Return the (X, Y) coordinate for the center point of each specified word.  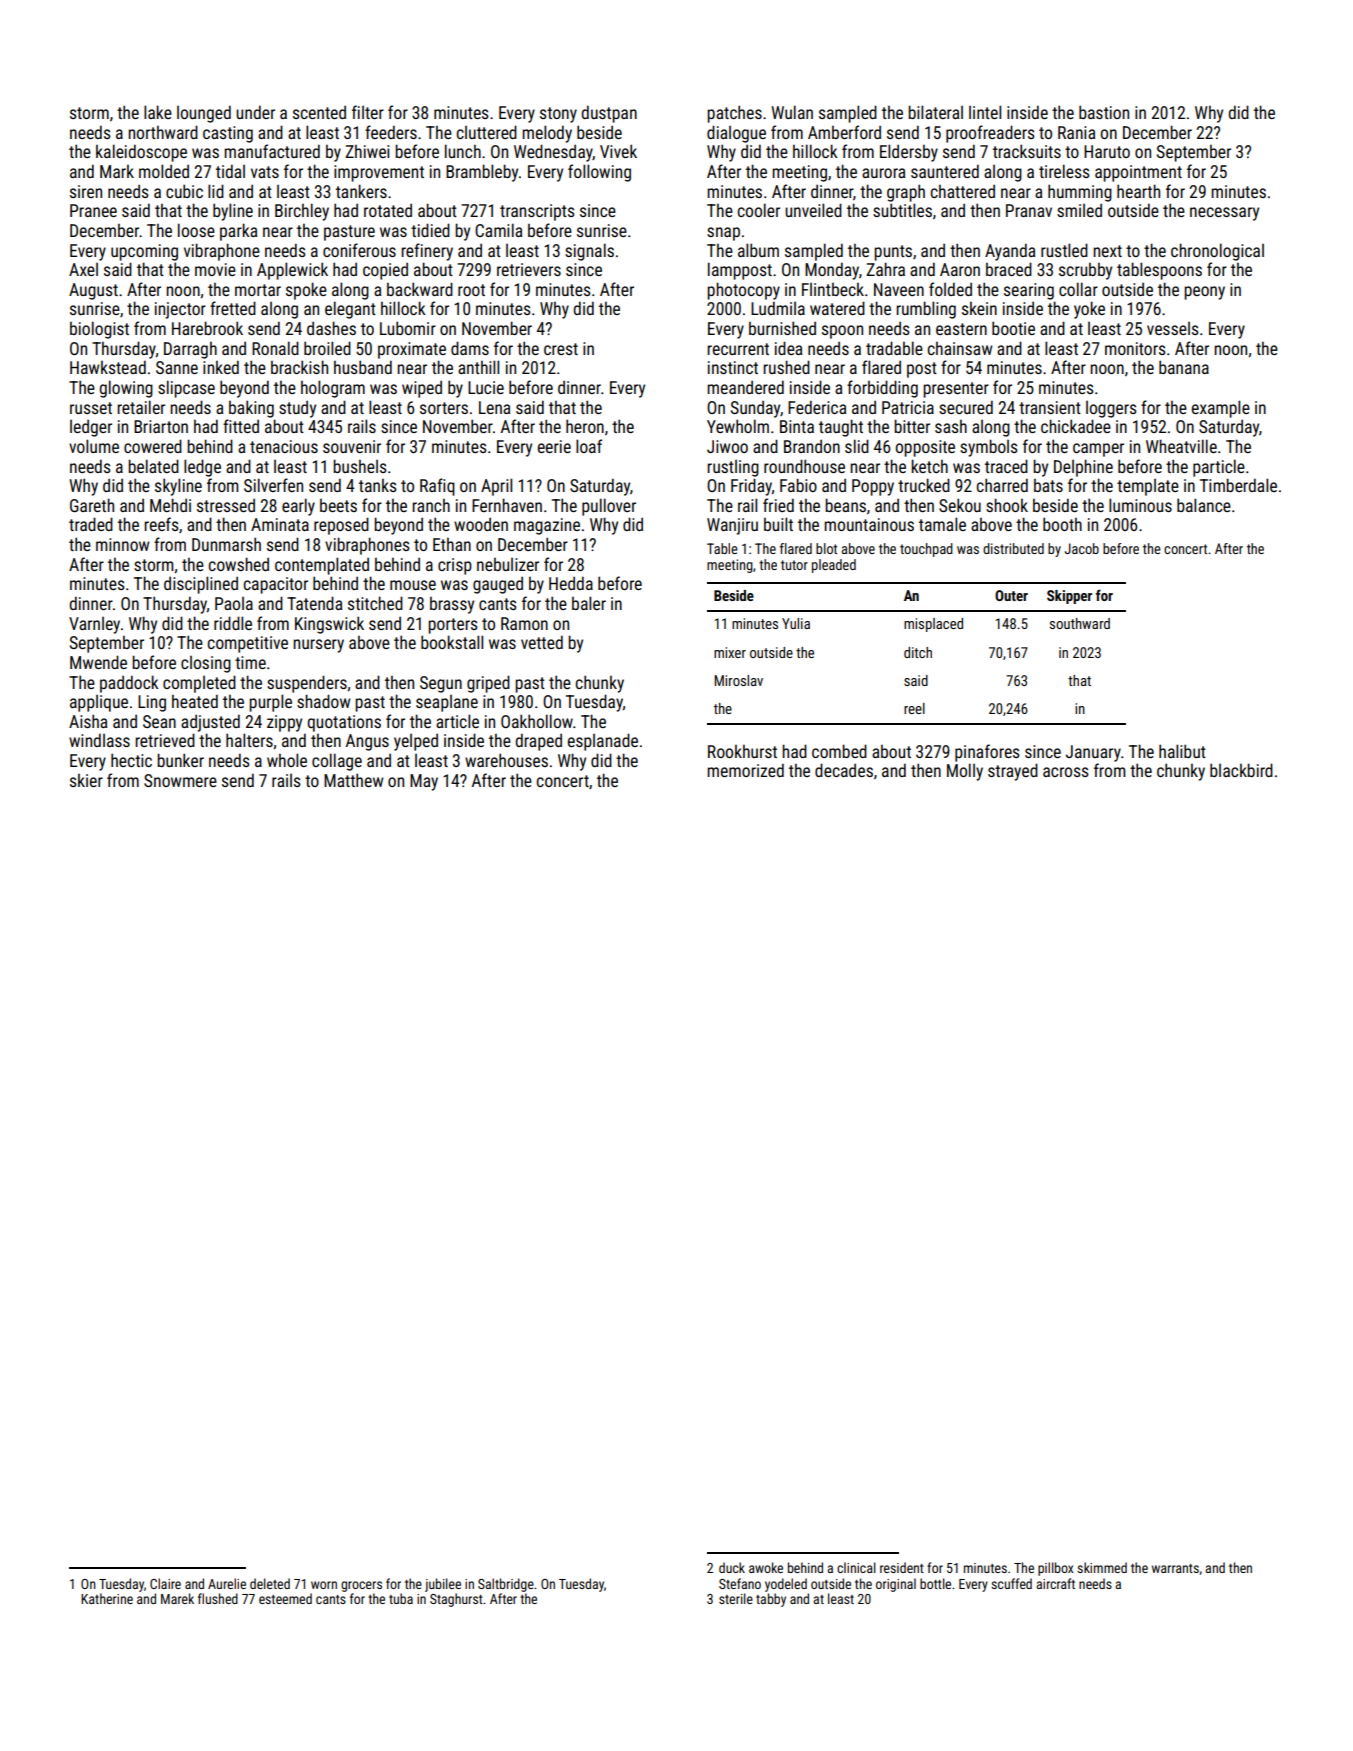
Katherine (107, 1598)
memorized (745, 770)
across (1066, 772)
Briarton (161, 426)
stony (558, 115)
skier (86, 780)
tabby (771, 1600)
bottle (935, 1583)
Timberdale (1238, 485)
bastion (1104, 112)
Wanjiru (732, 526)
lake (158, 112)
